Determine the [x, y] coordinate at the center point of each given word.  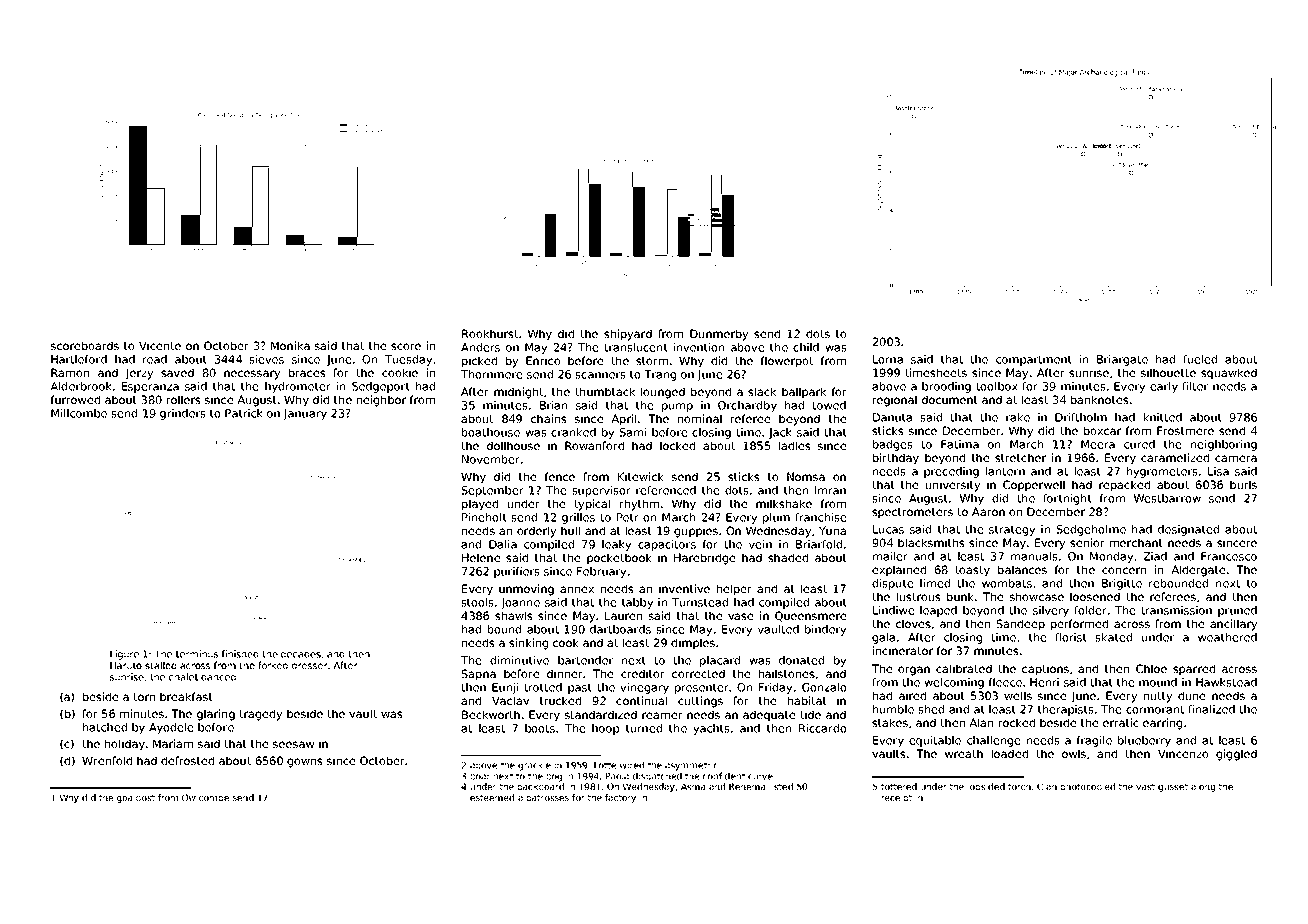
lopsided [986, 787]
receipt [897, 798]
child [806, 347]
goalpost [136, 798]
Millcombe [79, 413]
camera [1236, 458]
